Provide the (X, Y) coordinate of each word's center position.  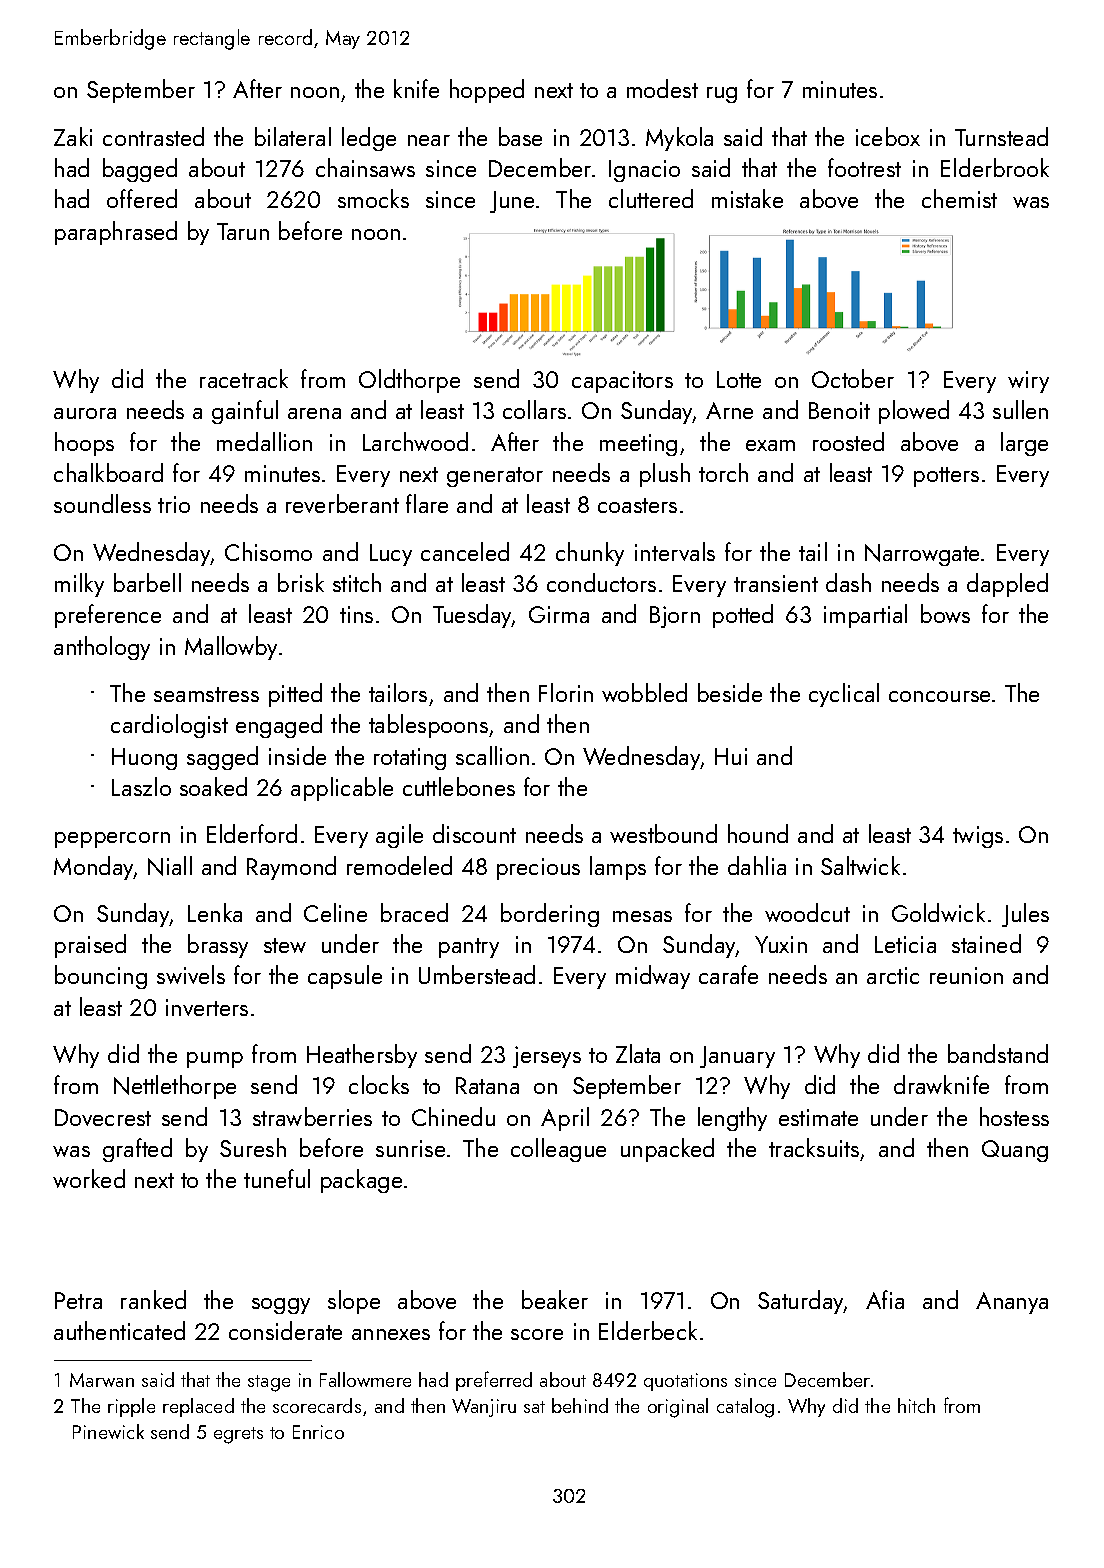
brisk (301, 582)
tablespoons (428, 726)
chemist (959, 198)
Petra (78, 1300)
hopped (487, 91)
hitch (916, 1405)
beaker (555, 1299)
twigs (978, 837)
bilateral (293, 136)
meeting (638, 445)
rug (722, 95)
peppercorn (112, 840)
